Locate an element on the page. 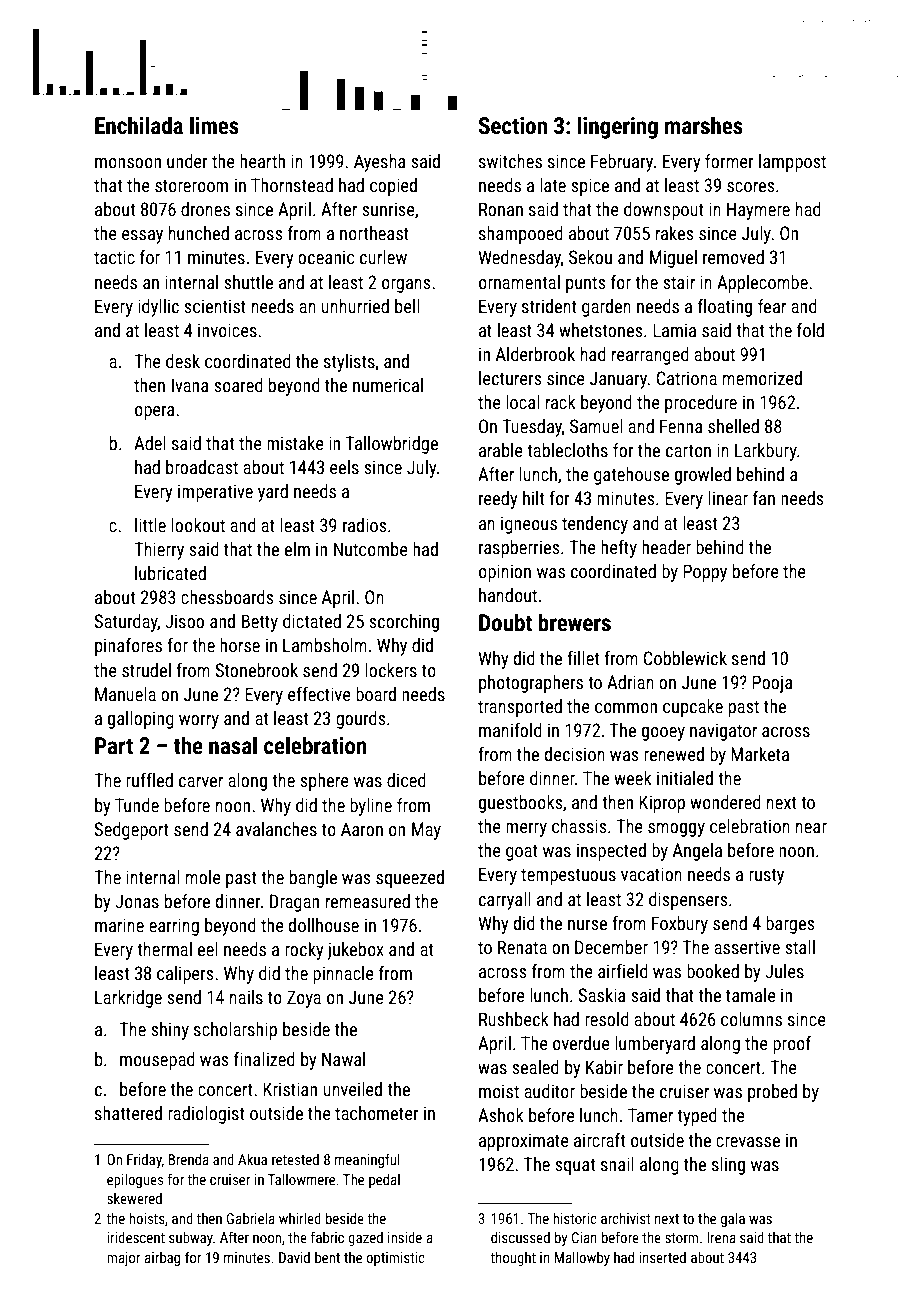  thermal is located at coordinates (164, 949).
